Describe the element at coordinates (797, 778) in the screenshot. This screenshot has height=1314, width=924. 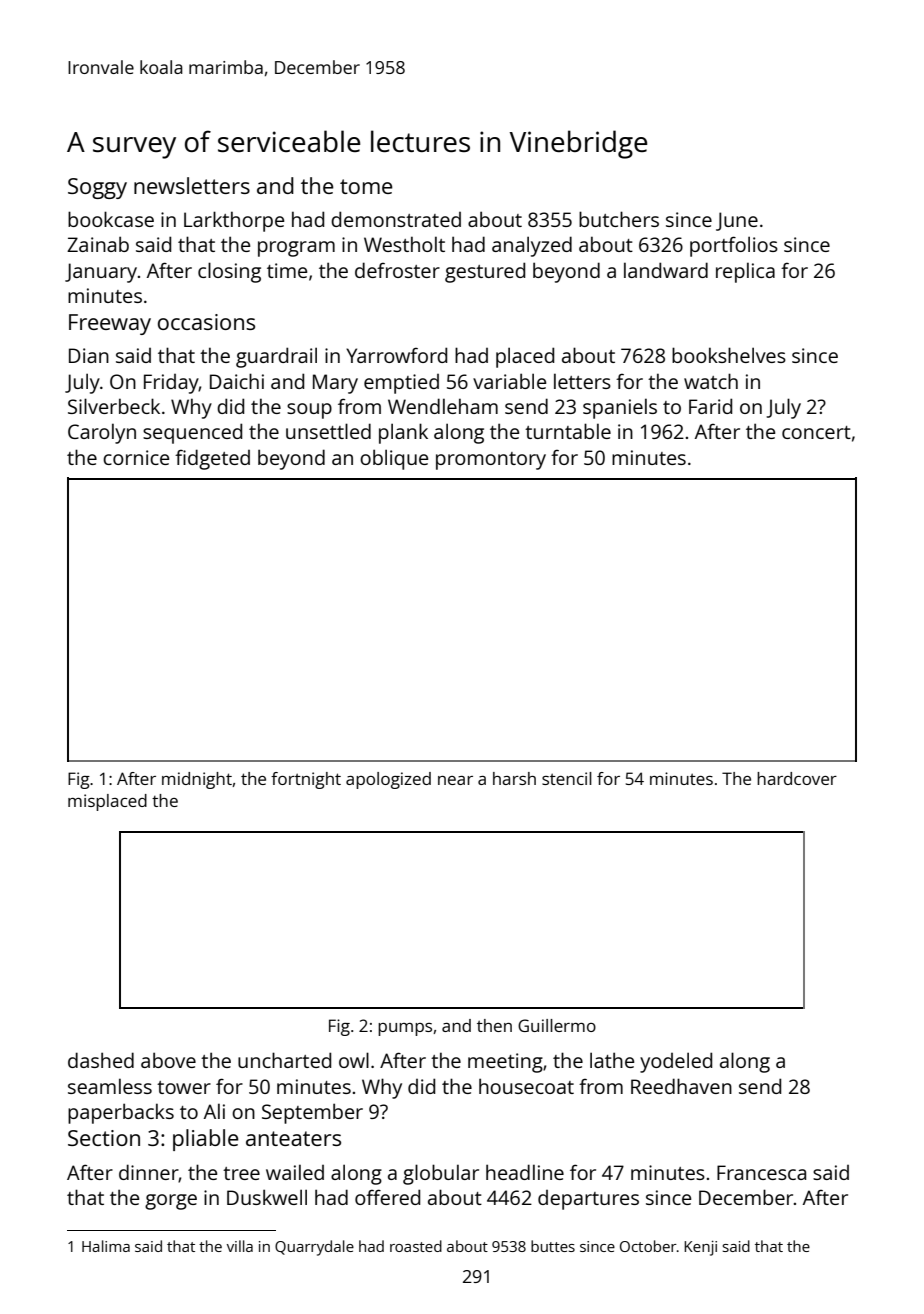
I see `hardcover` at that location.
